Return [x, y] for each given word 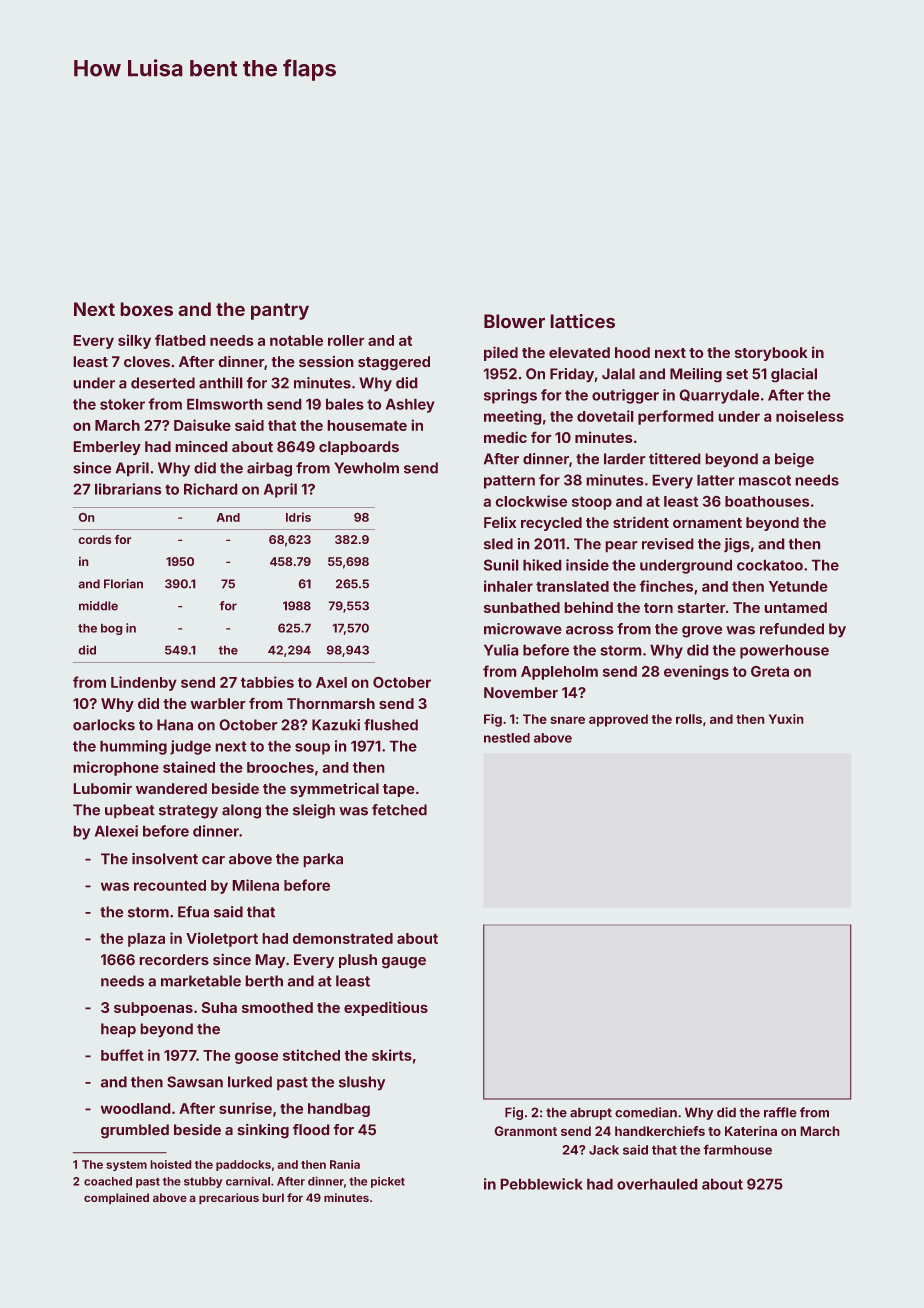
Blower [514, 321]
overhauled [657, 1184]
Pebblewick [542, 1184]
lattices [583, 321]
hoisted [171, 1164]
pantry [280, 311]
